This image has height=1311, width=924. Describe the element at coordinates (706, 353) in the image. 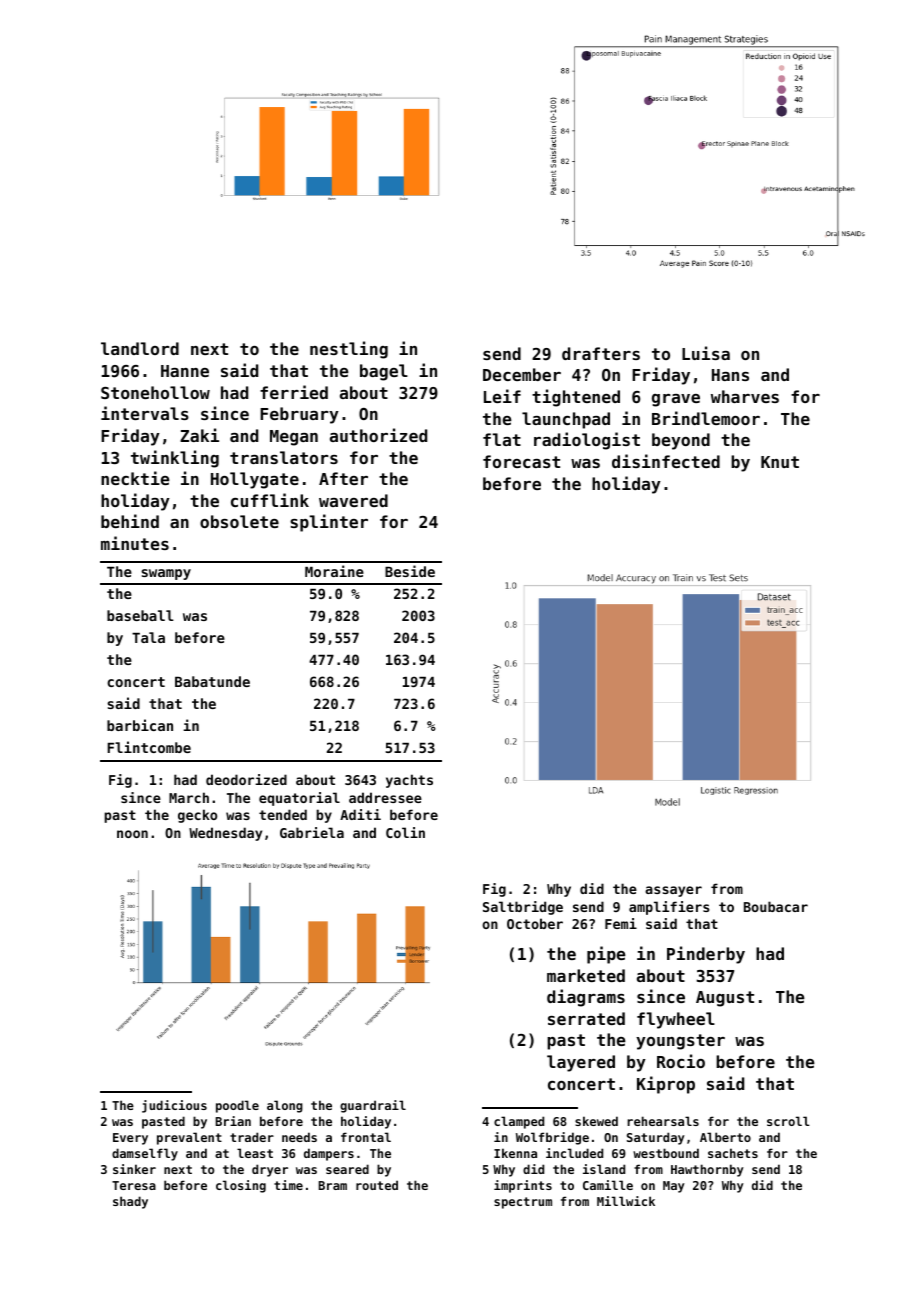

I see `Luisa` at that location.
